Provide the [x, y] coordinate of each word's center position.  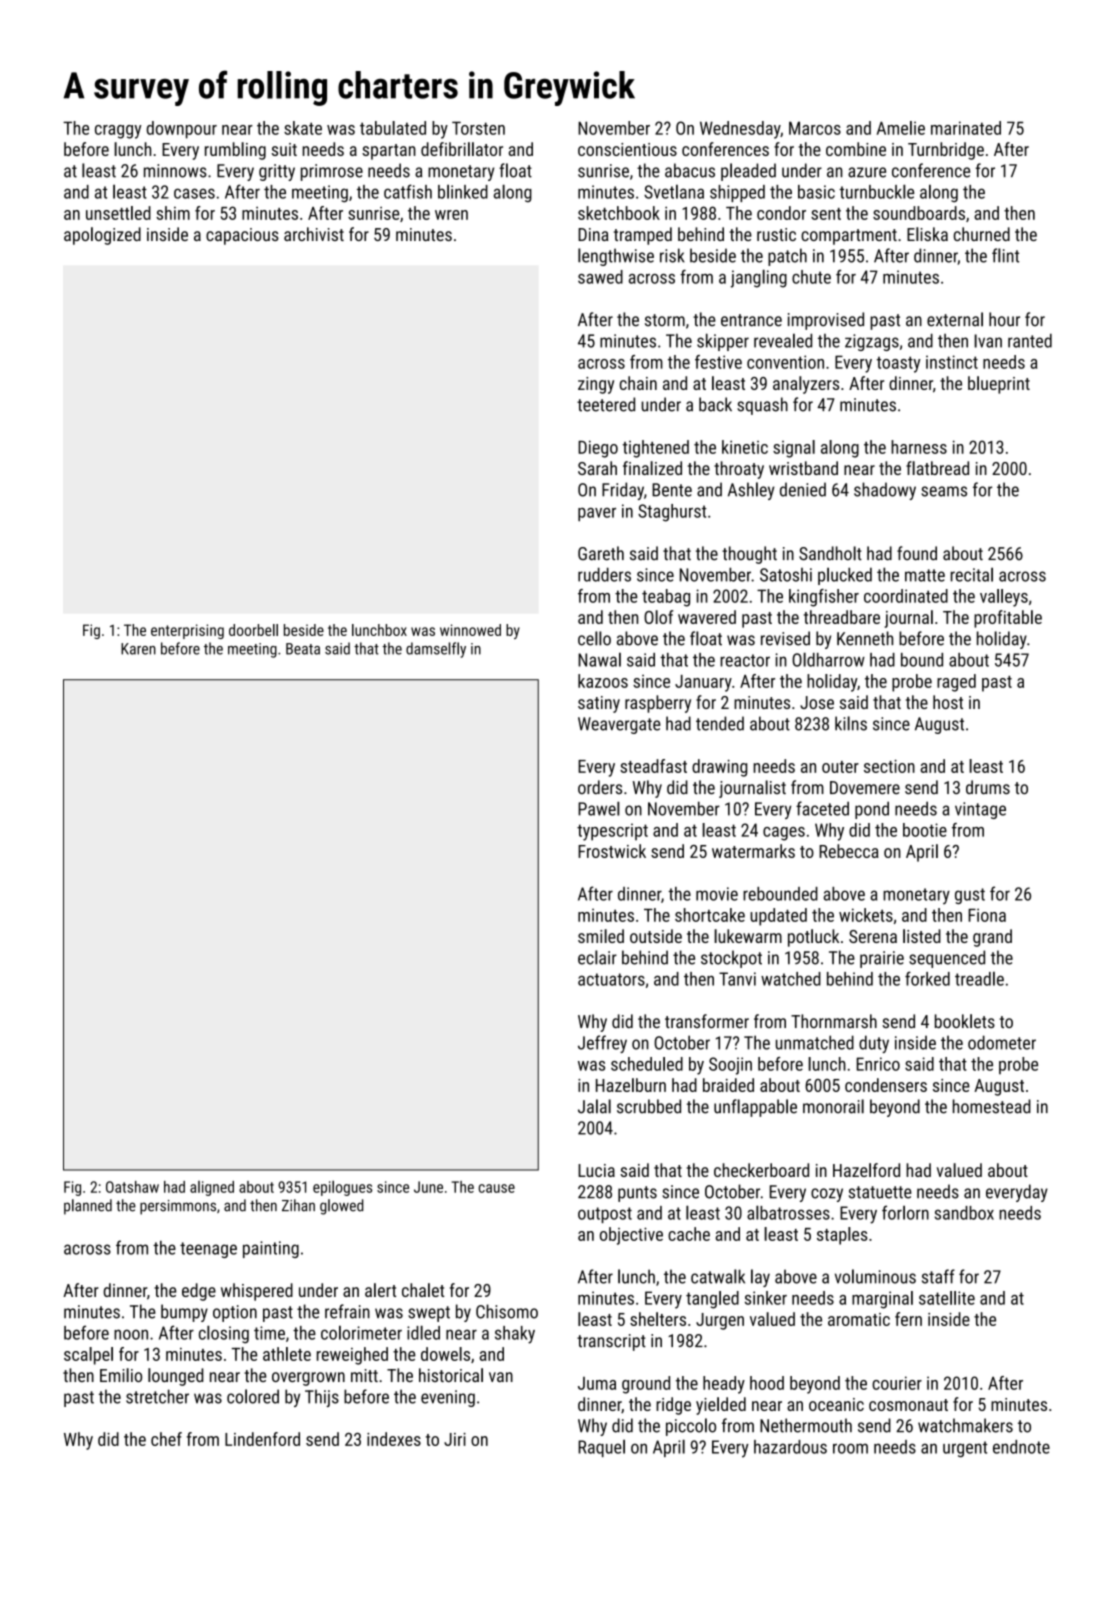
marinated [966, 128]
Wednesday [740, 130]
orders [600, 787]
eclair [597, 957]
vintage [980, 810]
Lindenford [262, 1439]
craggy [118, 132]
